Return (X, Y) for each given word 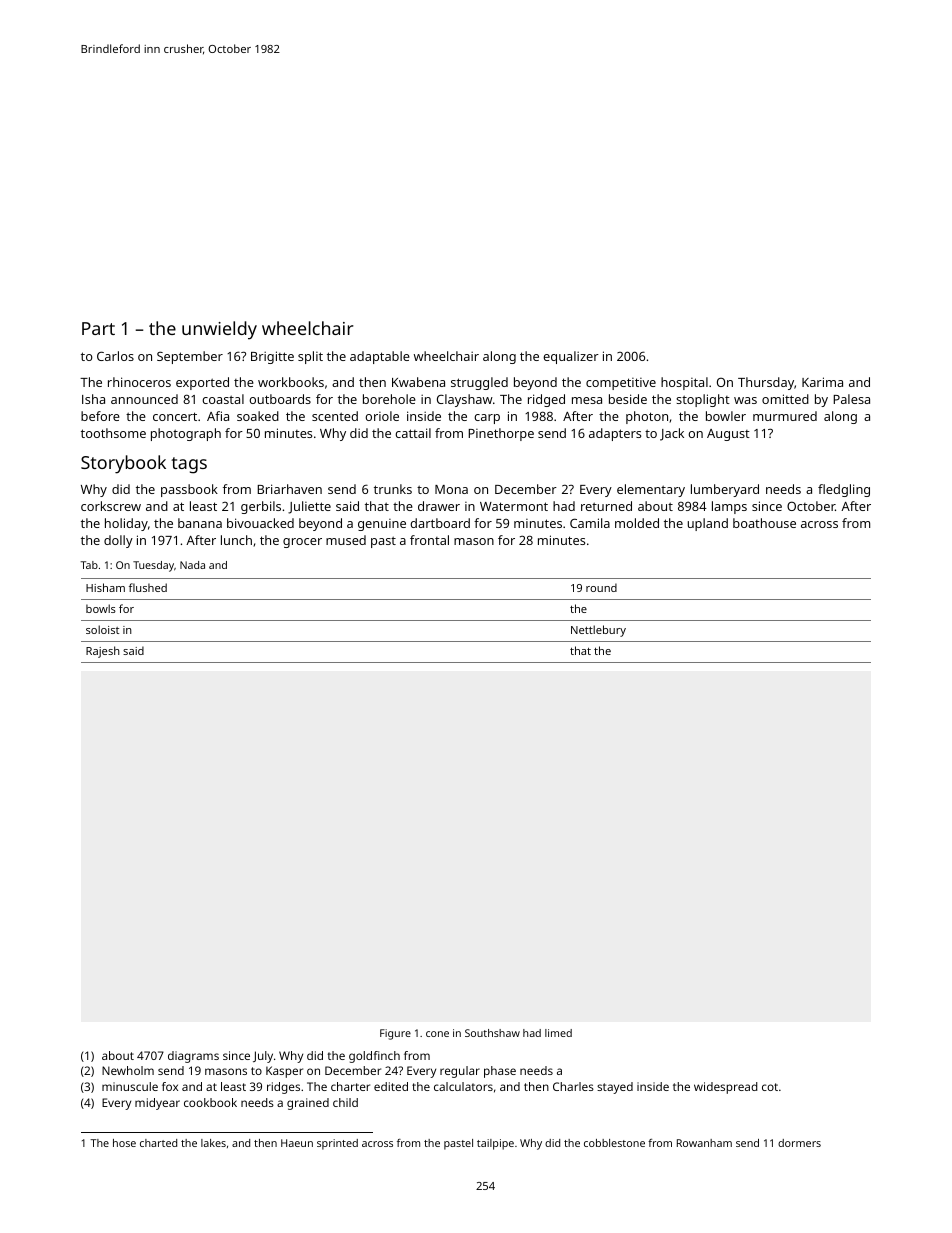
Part (98, 328)
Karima (822, 382)
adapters (615, 434)
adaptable (380, 357)
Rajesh (103, 652)
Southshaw (492, 1033)
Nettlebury (598, 631)
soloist (102, 629)
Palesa (851, 399)
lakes (213, 1143)
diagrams (193, 1057)
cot (770, 1087)
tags (189, 465)
